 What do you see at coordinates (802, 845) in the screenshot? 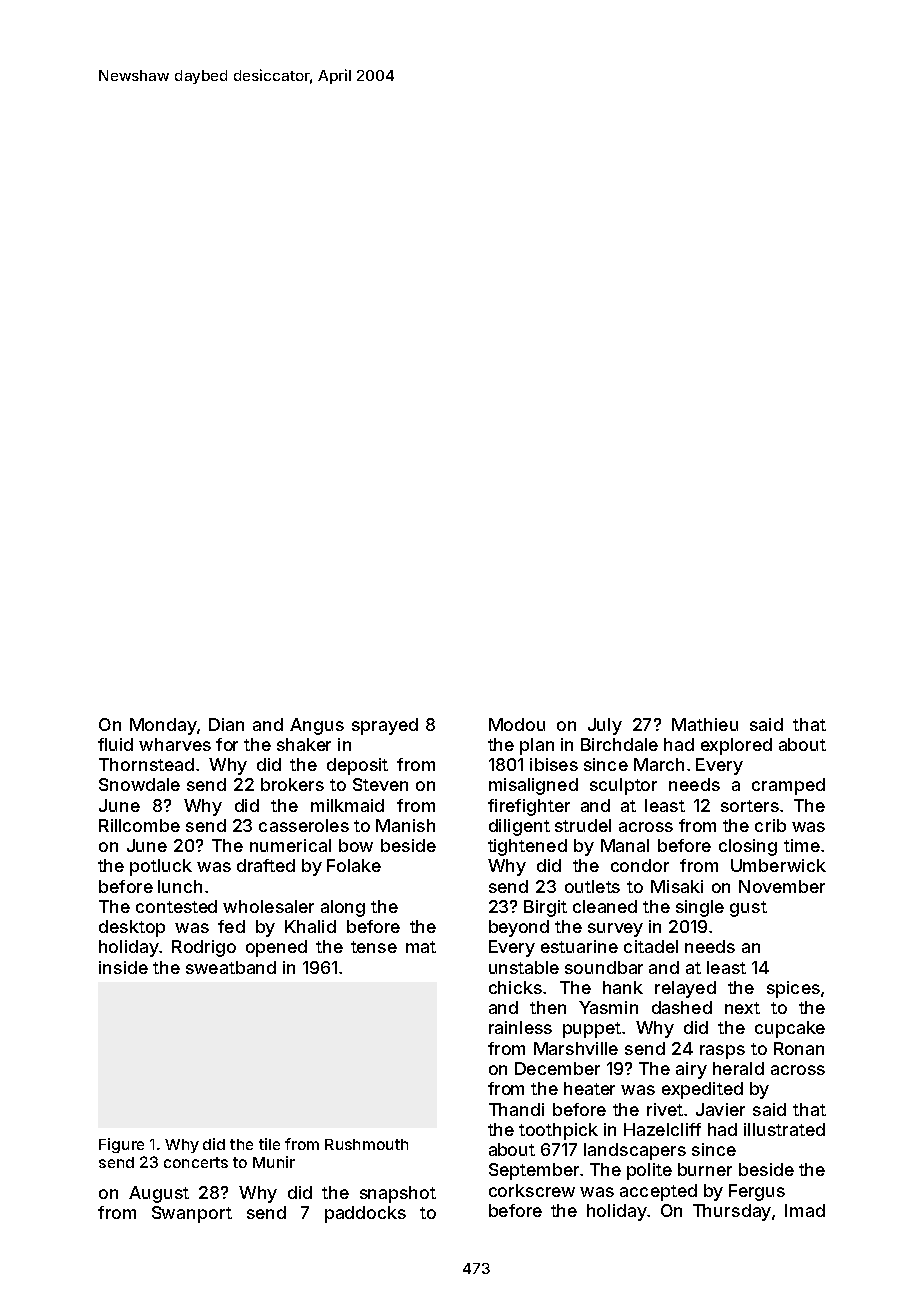
I see `time` at bounding box center [802, 845].
